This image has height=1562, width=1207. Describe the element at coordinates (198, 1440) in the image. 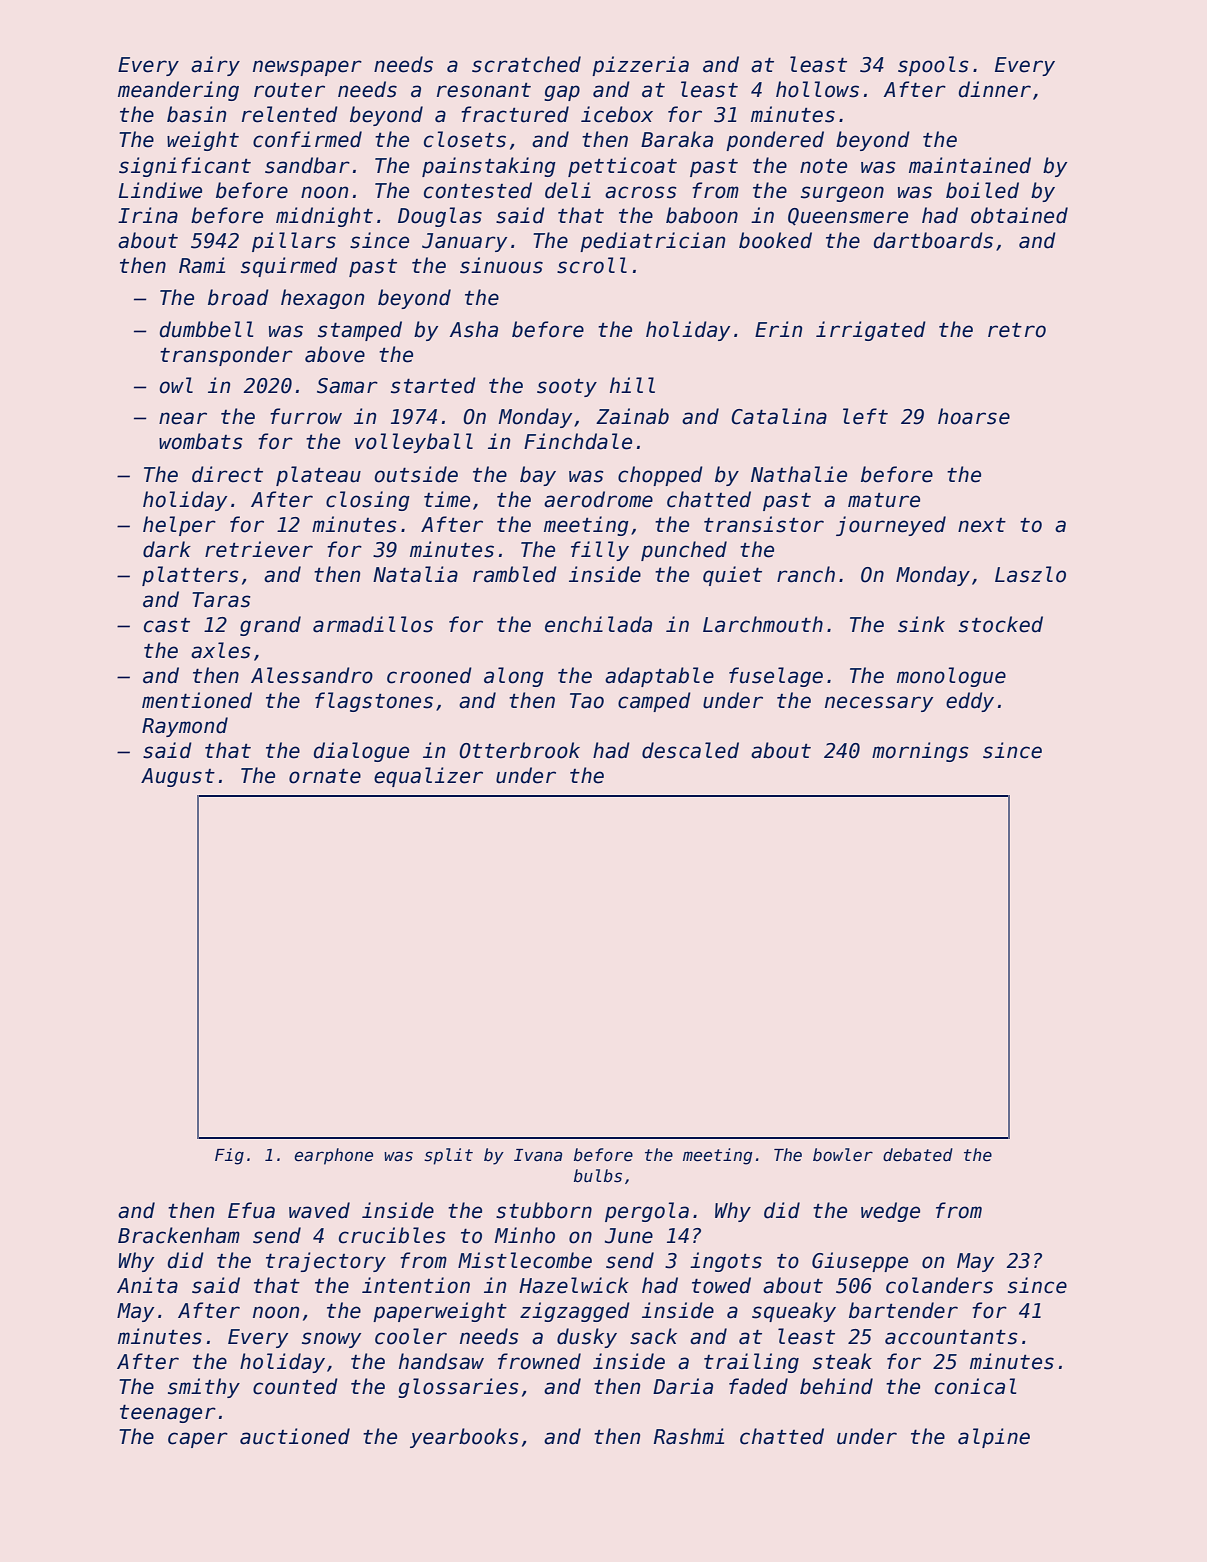

I see `caper` at that location.
